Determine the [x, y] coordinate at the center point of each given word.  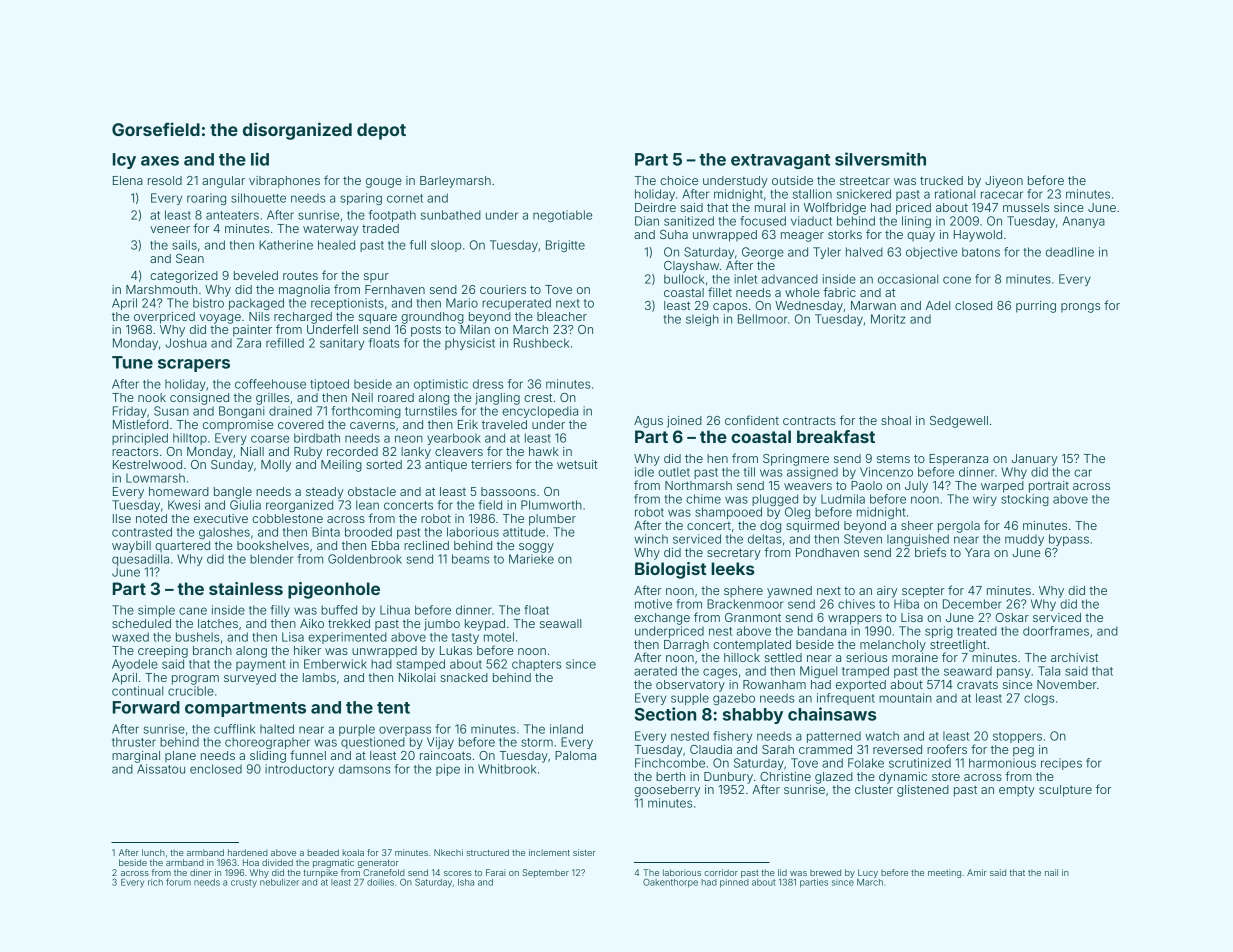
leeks [732, 568]
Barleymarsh [455, 182]
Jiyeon [1004, 182]
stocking [1025, 500]
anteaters [232, 215]
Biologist [670, 570]
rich [155, 882]
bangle [233, 493]
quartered [182, 547]
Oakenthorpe [670, 882]
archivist [1074, 657]
